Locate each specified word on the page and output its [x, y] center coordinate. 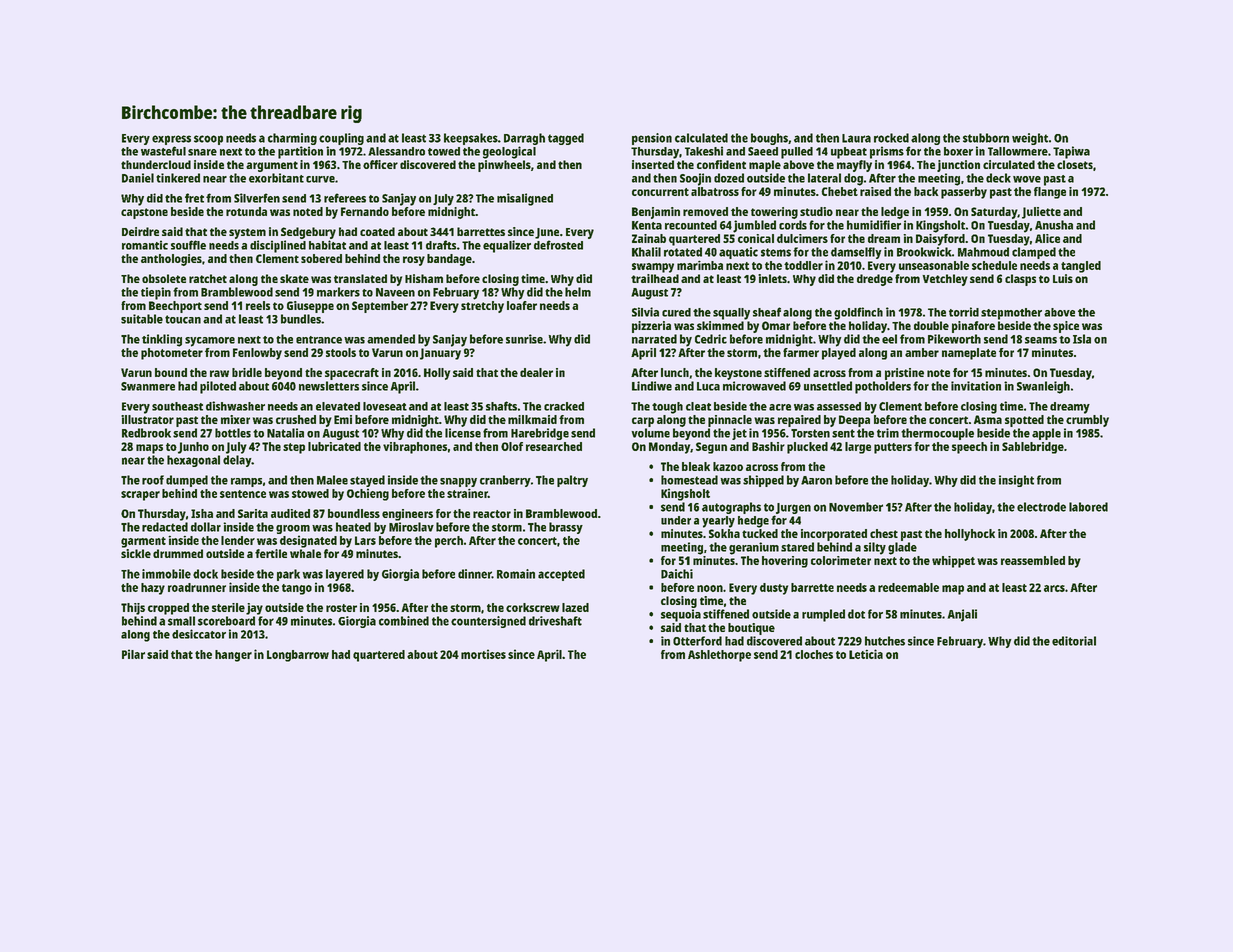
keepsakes [471, 139]
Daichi [677, 574]
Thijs [133, 609]
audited [290, 513]
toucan [183, 319]
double [931, 325]
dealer [536, 372]
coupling [341, 139]
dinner [475, 574]
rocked [891, 138]
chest [884, 533]
